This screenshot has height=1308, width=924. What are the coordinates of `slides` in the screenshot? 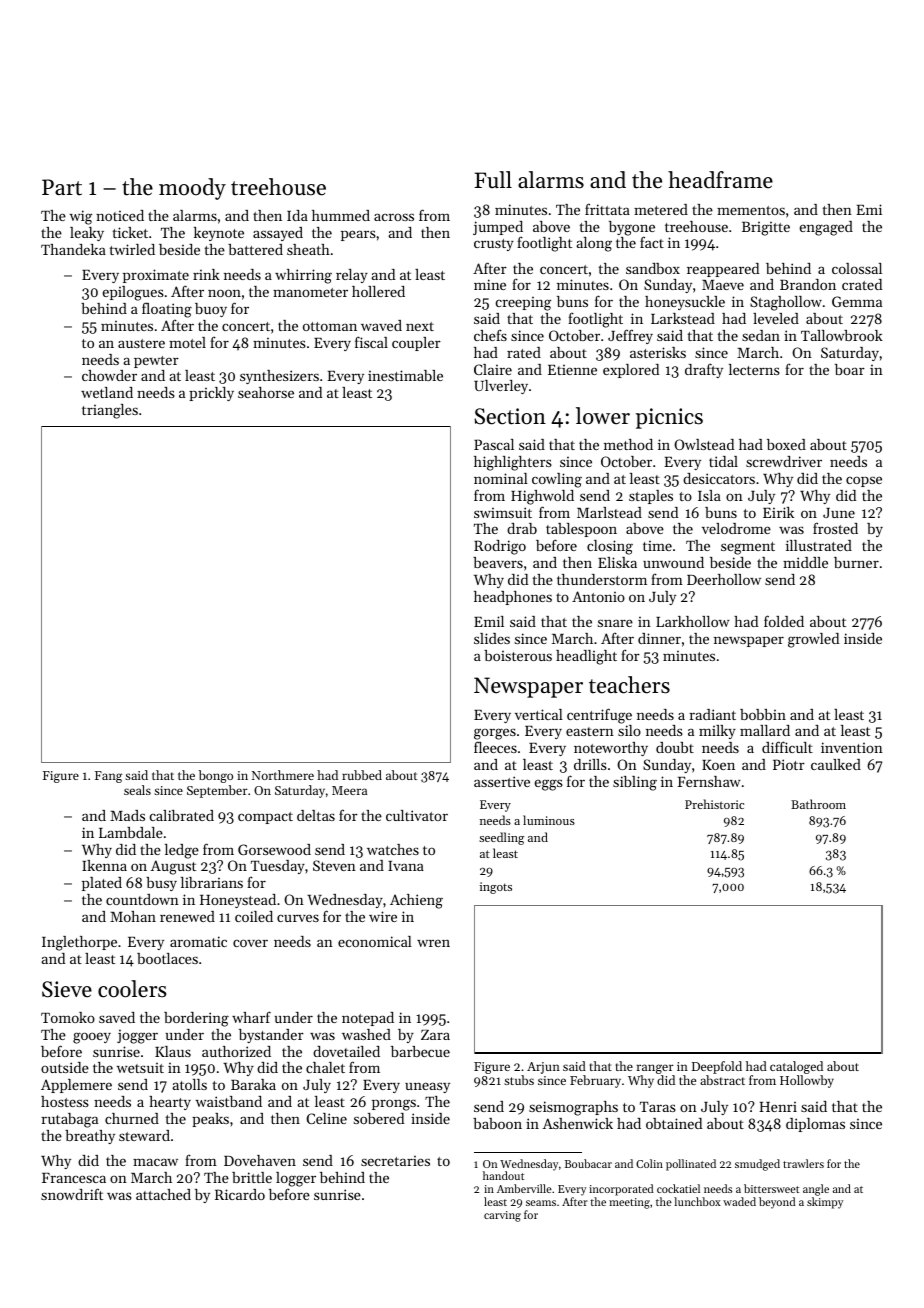 It's located at (492, 638).
